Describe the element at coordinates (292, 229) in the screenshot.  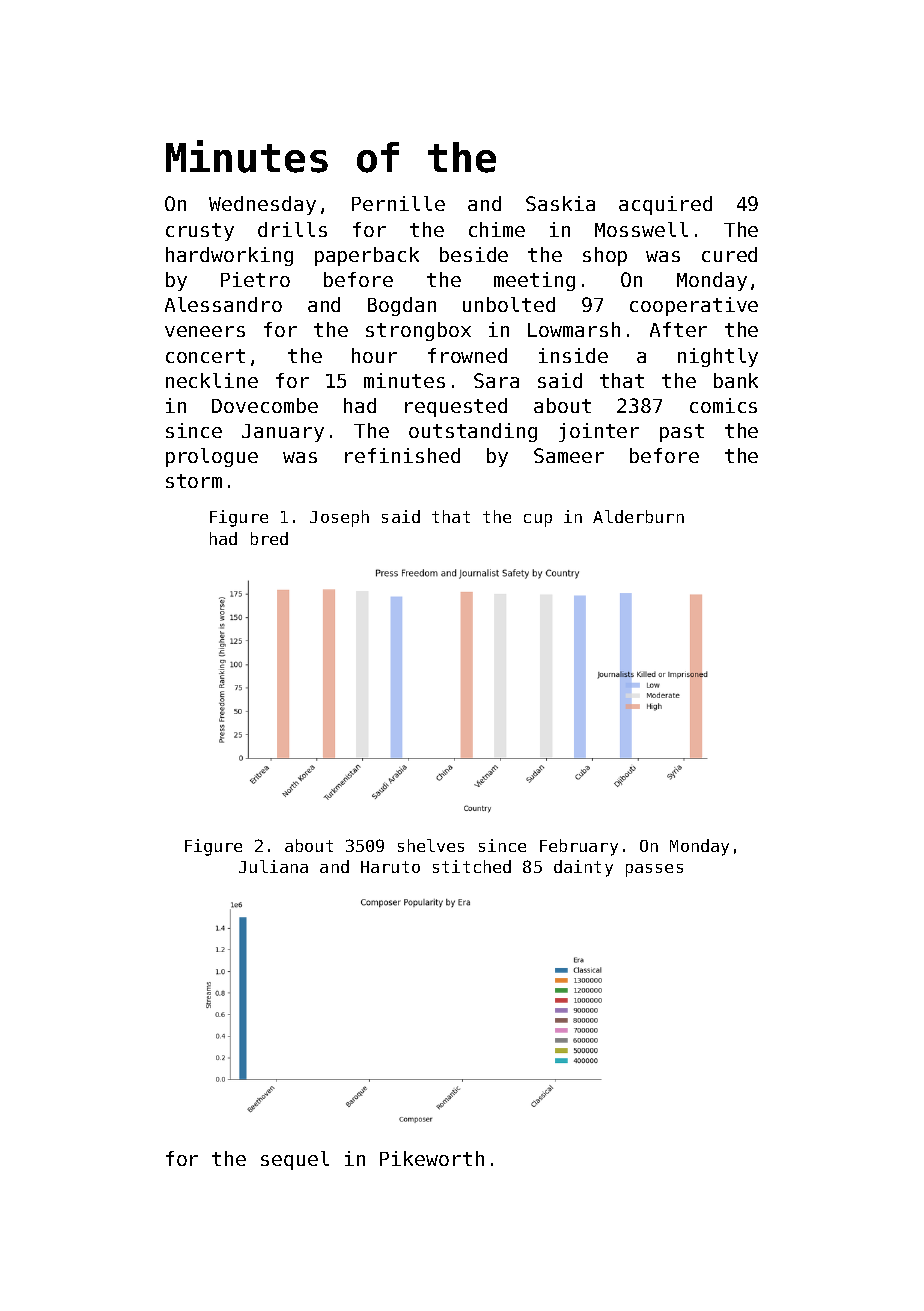
I see `drills` at that location.
